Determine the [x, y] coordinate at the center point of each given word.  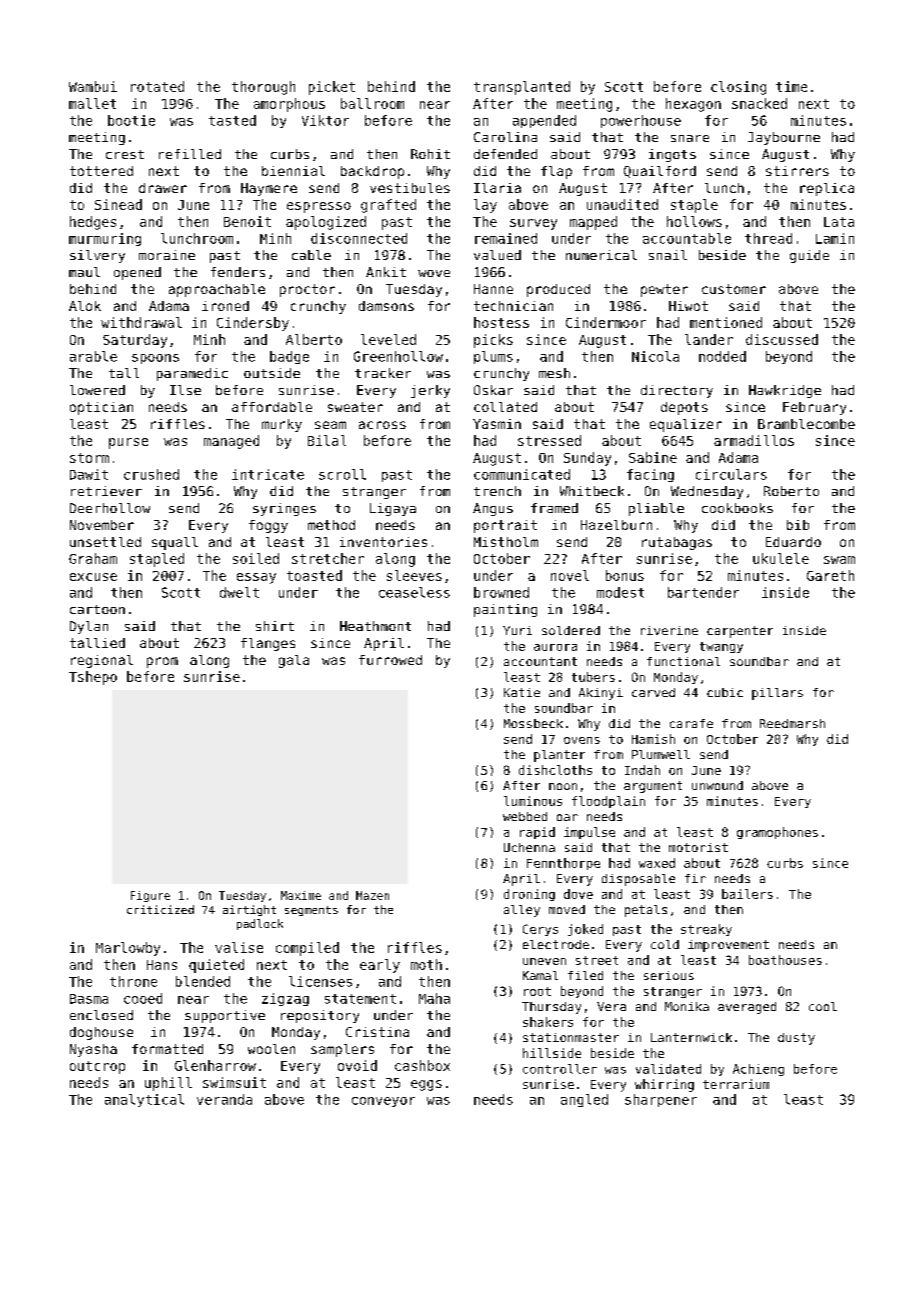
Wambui [93, 86]
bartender [703, 592]
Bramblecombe [806, 424]
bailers [747, 894]
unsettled [105, 542]
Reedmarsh [792, 723]
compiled [307, 949]
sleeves [414, 575]
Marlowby [128, 949]
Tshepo [93, 678]
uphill [168, 1084]
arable [93, 356]
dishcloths [555, 770]
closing [738, 88]
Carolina [505, 137]
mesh [554, 373]
